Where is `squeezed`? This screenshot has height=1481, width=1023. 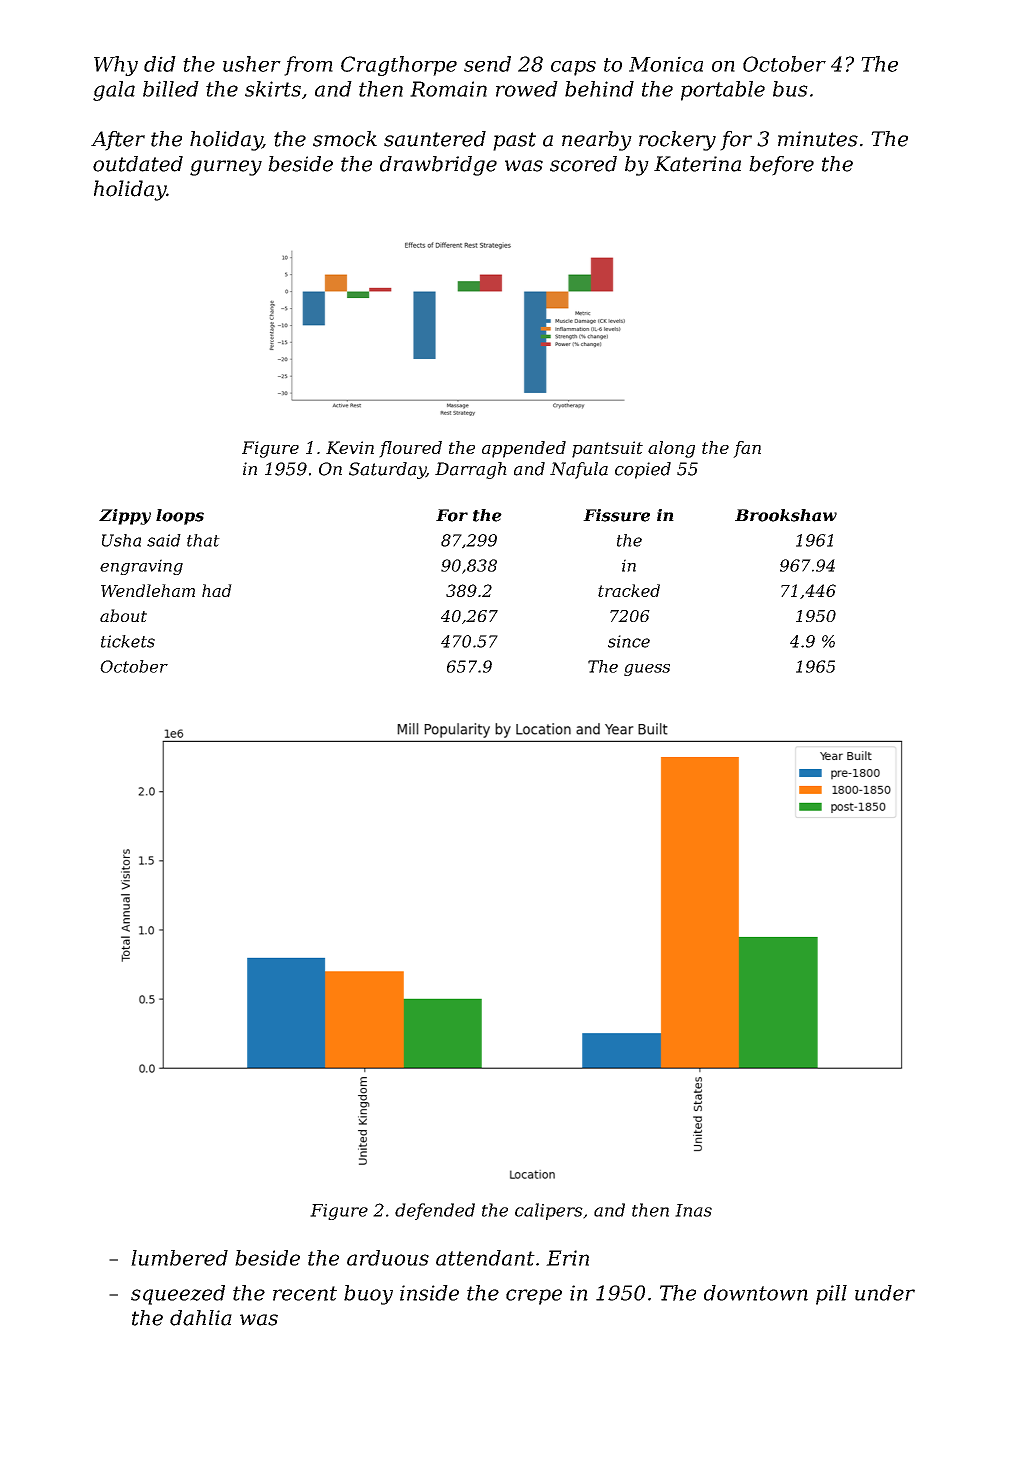
squeezed is located at coordinates (178, 1295).
